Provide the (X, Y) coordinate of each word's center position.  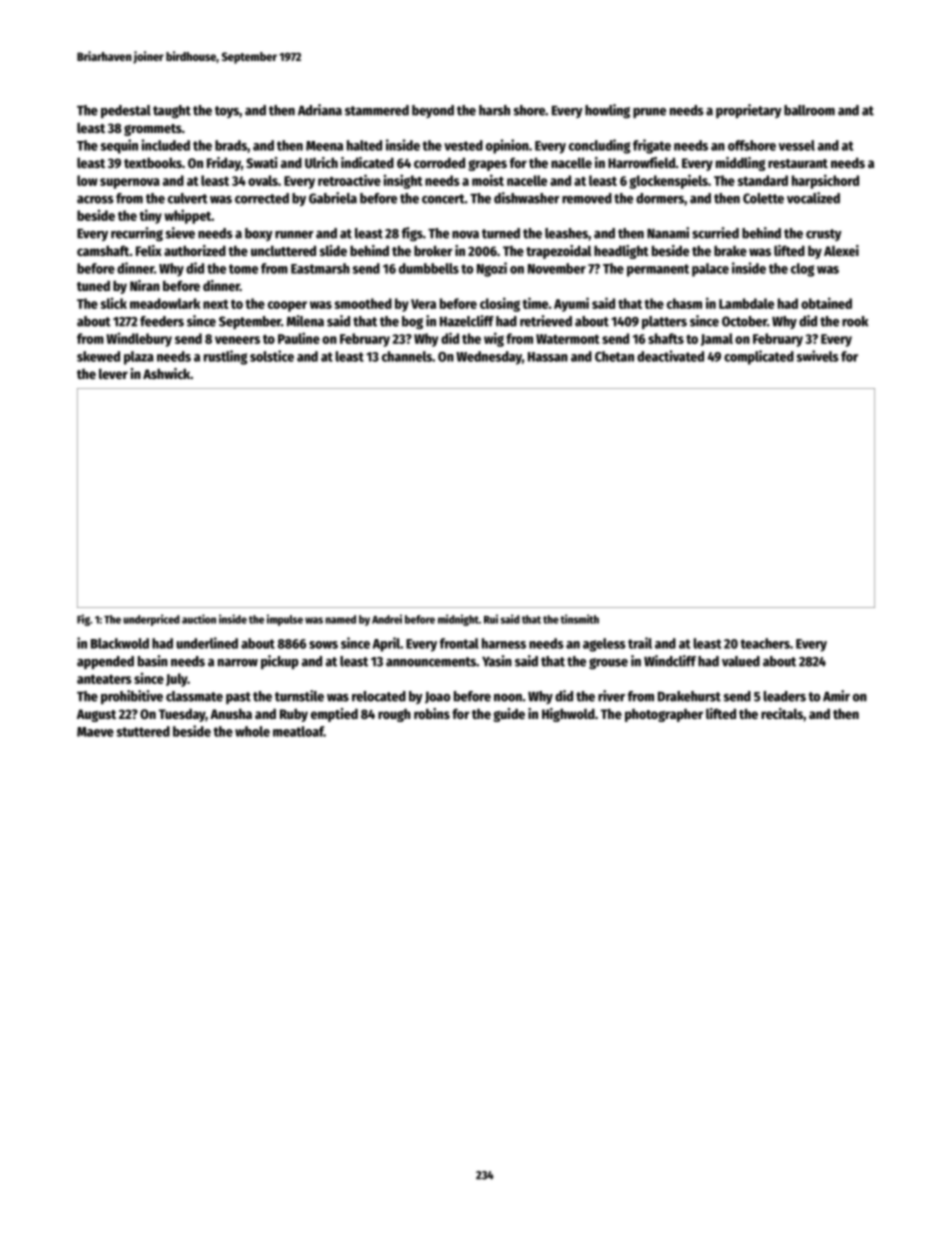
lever (113, 373)
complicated (759, 357)
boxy (259, 234)
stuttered (143, 731)
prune (649, 113)
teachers (765, 643)
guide (509, 715)
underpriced (151, 620)
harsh (494, 110)
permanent (658, 270)
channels (407, 356)
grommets (153, 130)
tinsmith (580, 619)
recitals (782, 713)
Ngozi (492, 269)
